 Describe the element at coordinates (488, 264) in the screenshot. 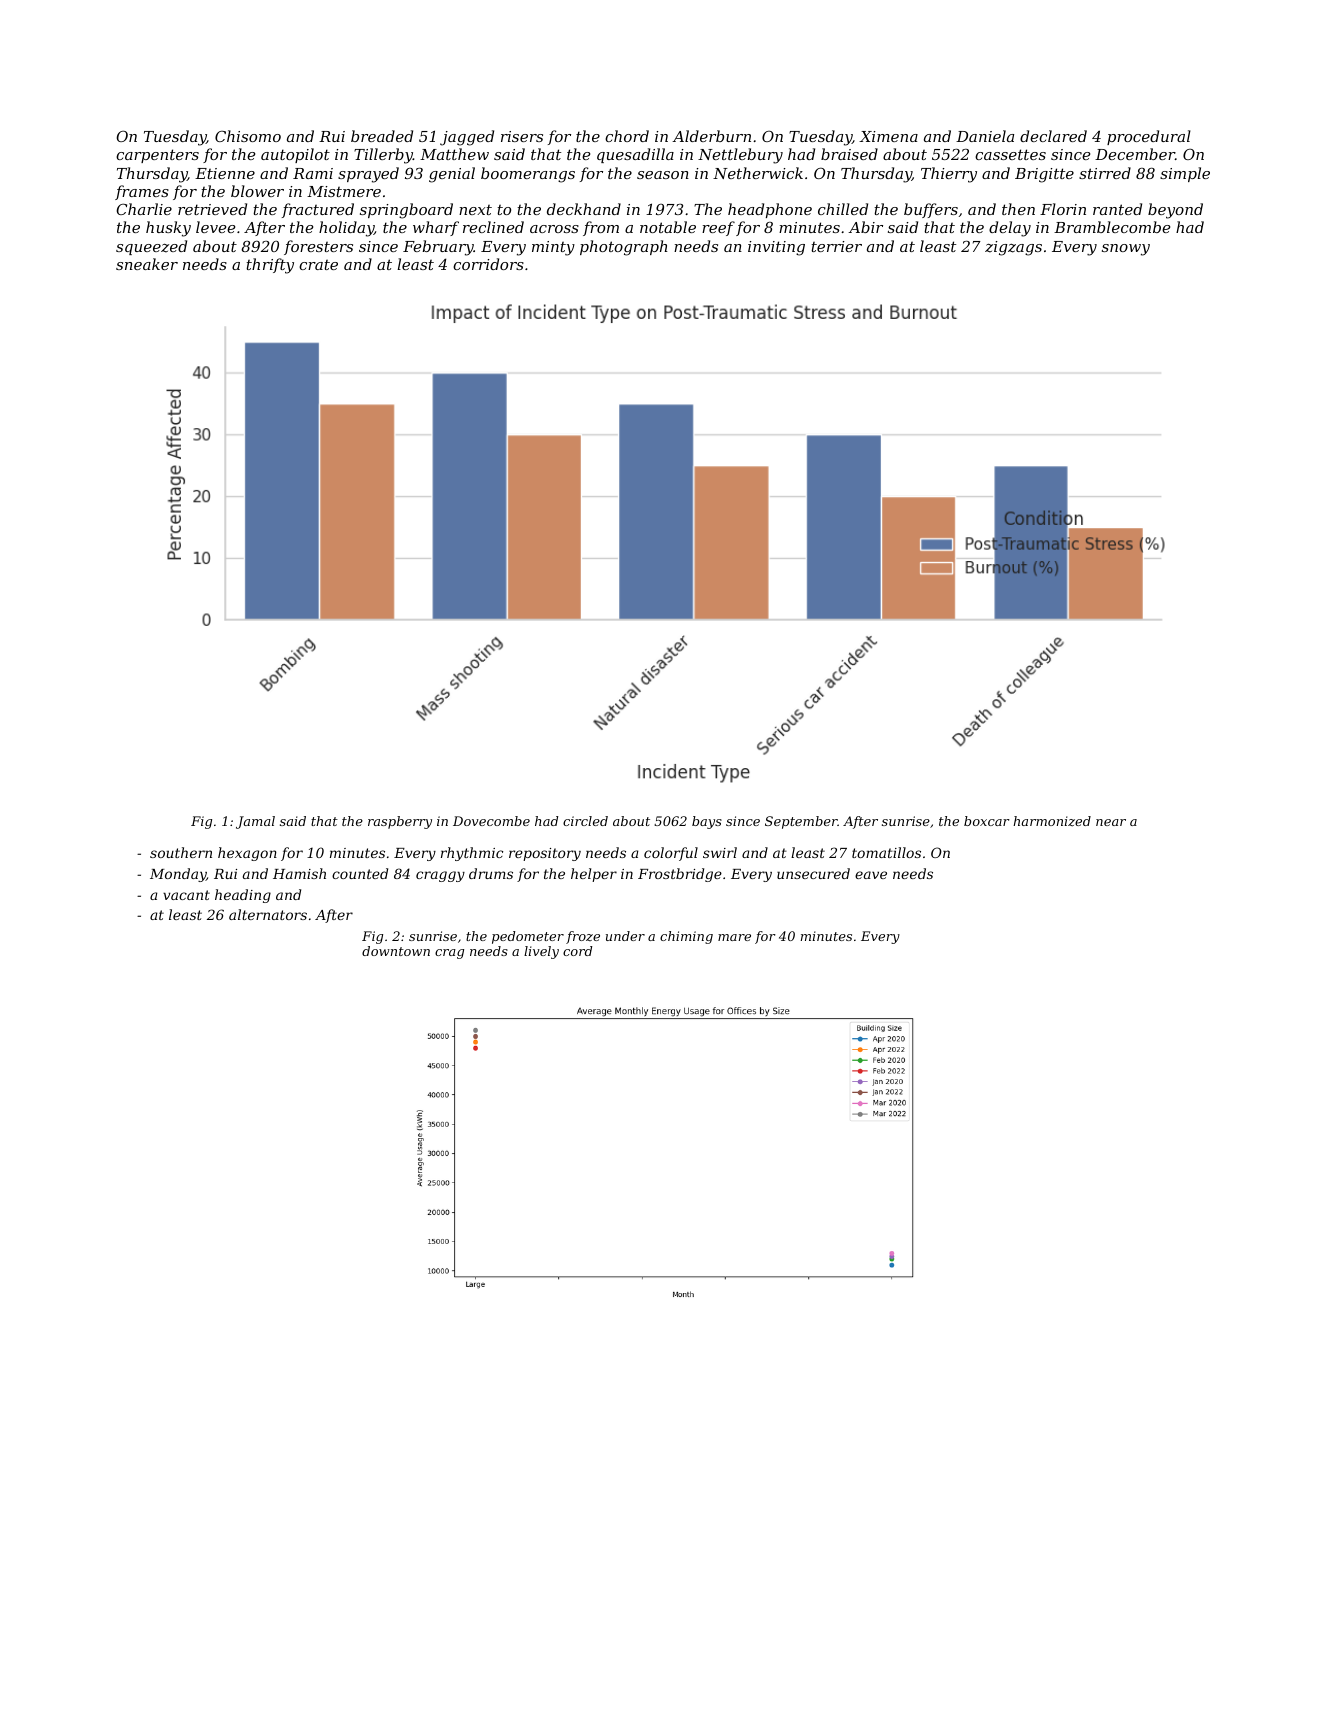

I see `corridors` at that location.
